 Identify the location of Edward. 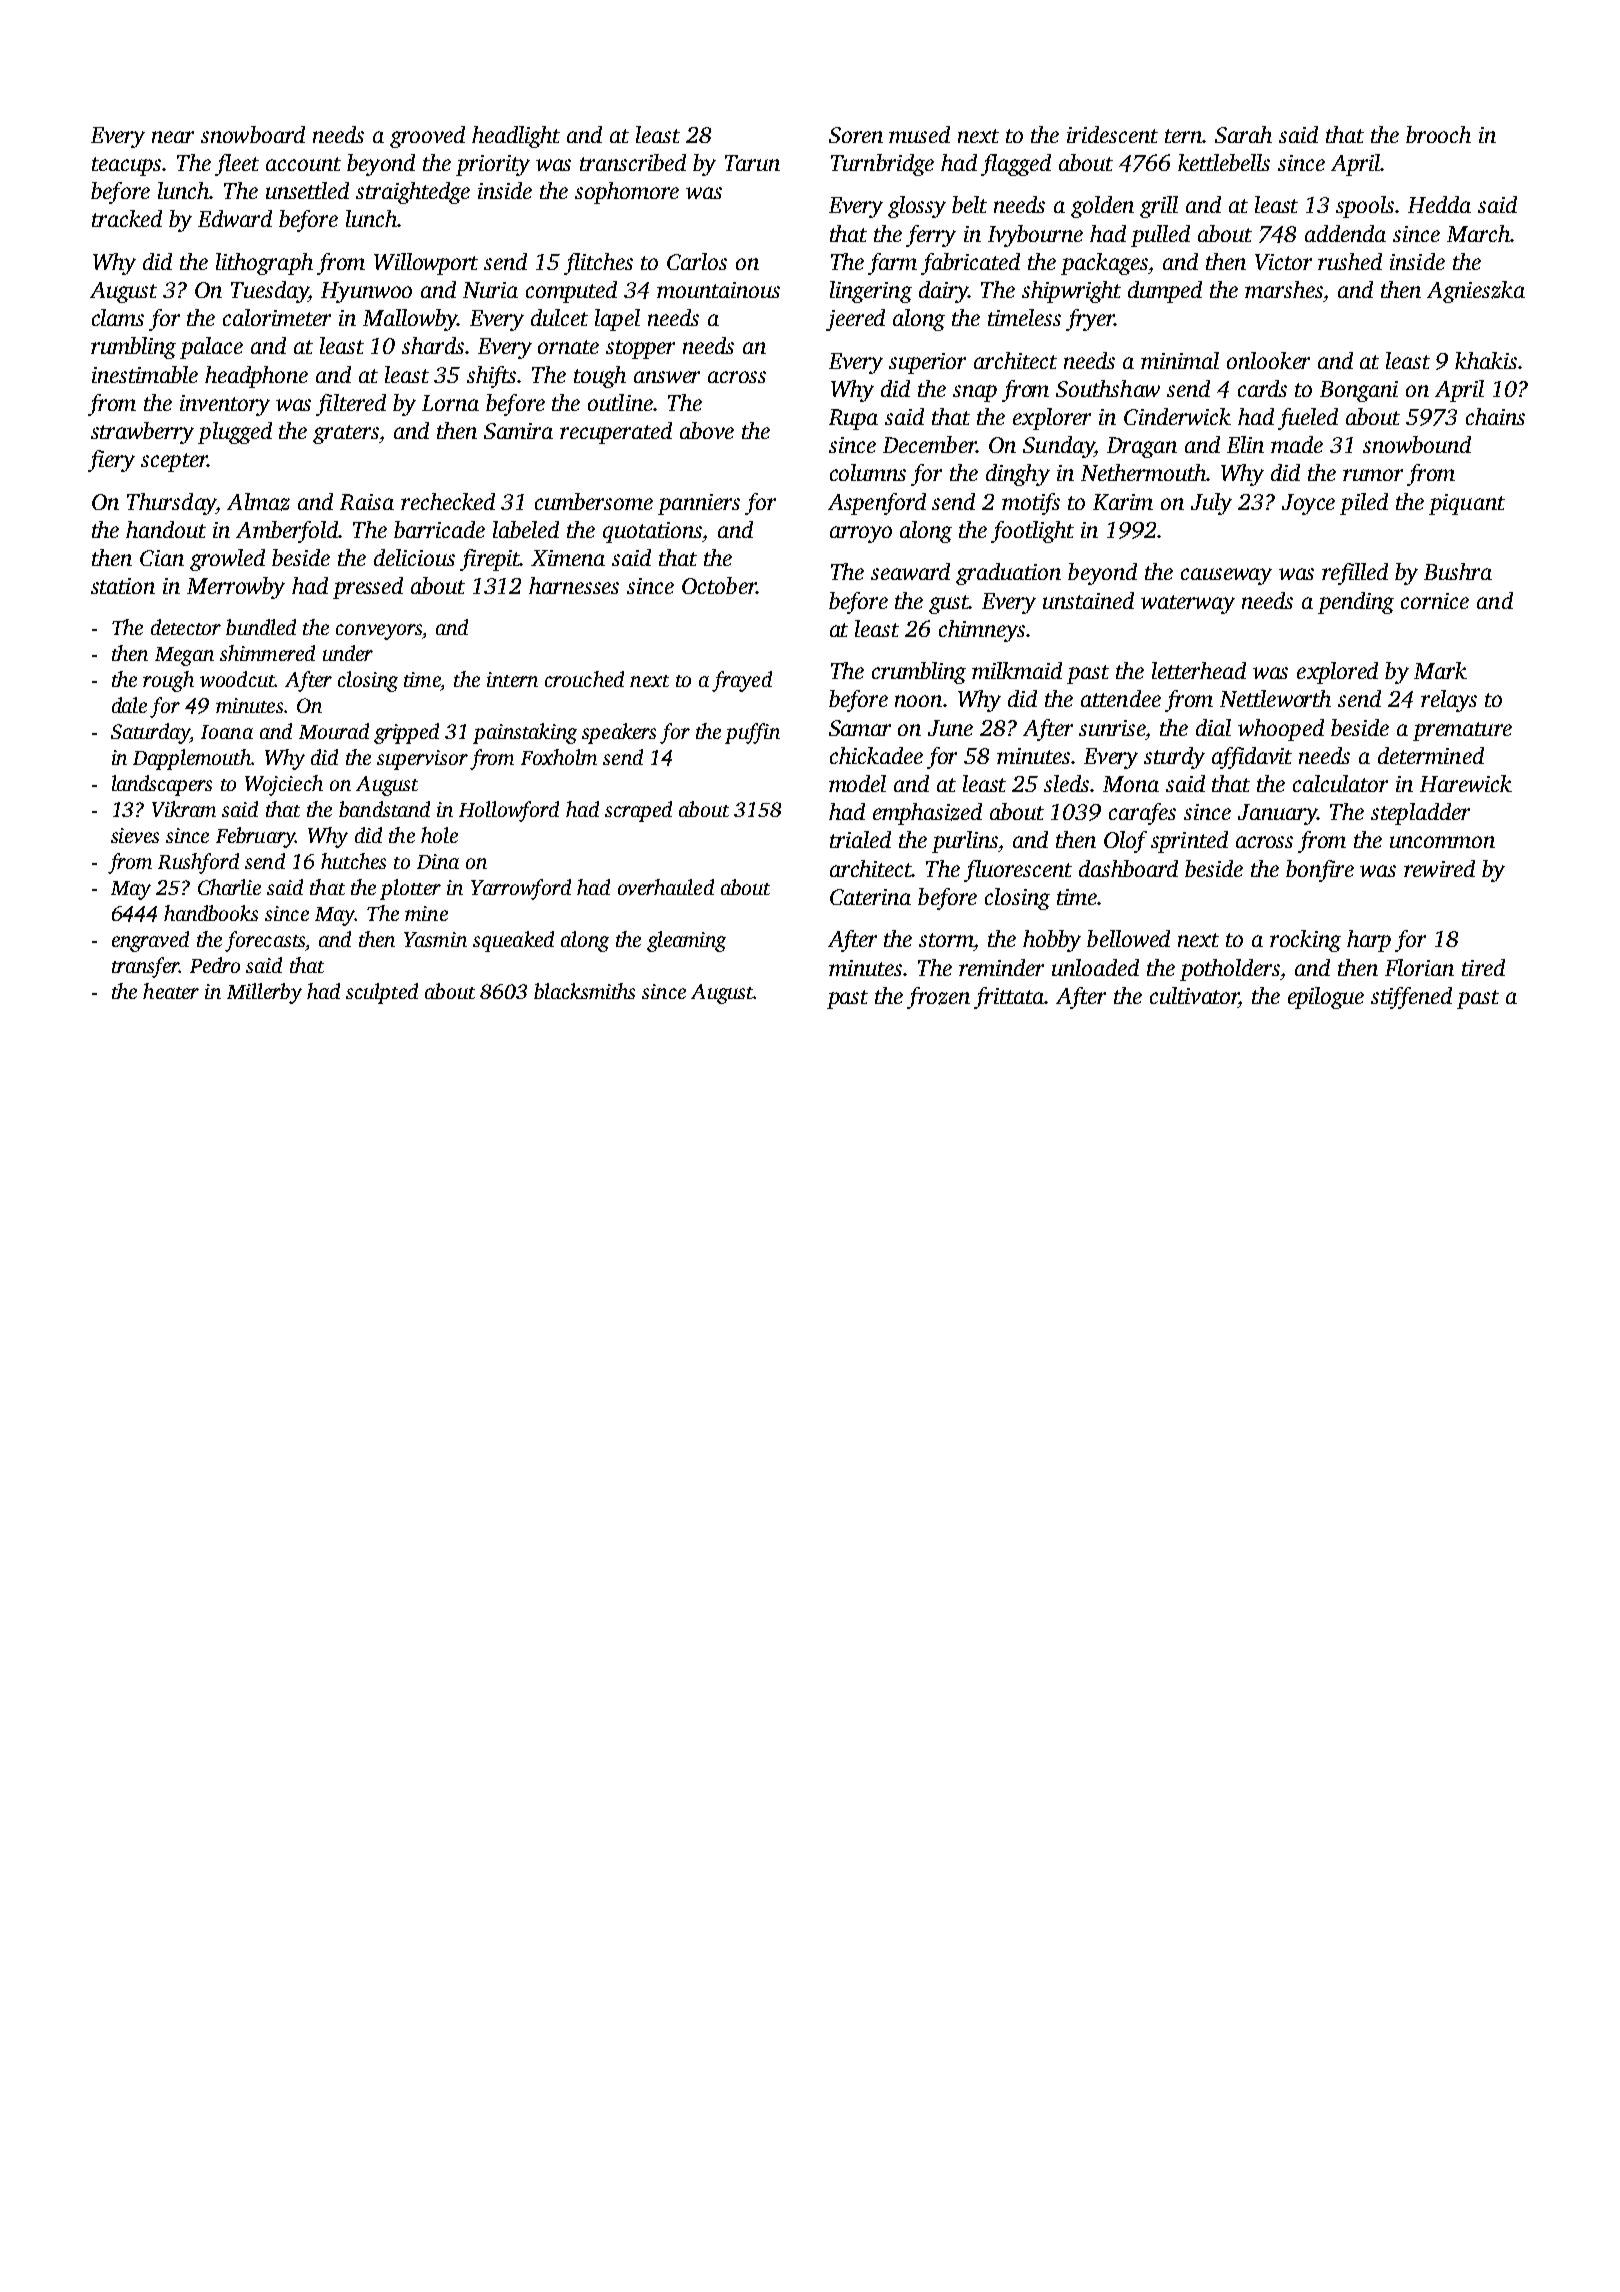
(235, 218).
